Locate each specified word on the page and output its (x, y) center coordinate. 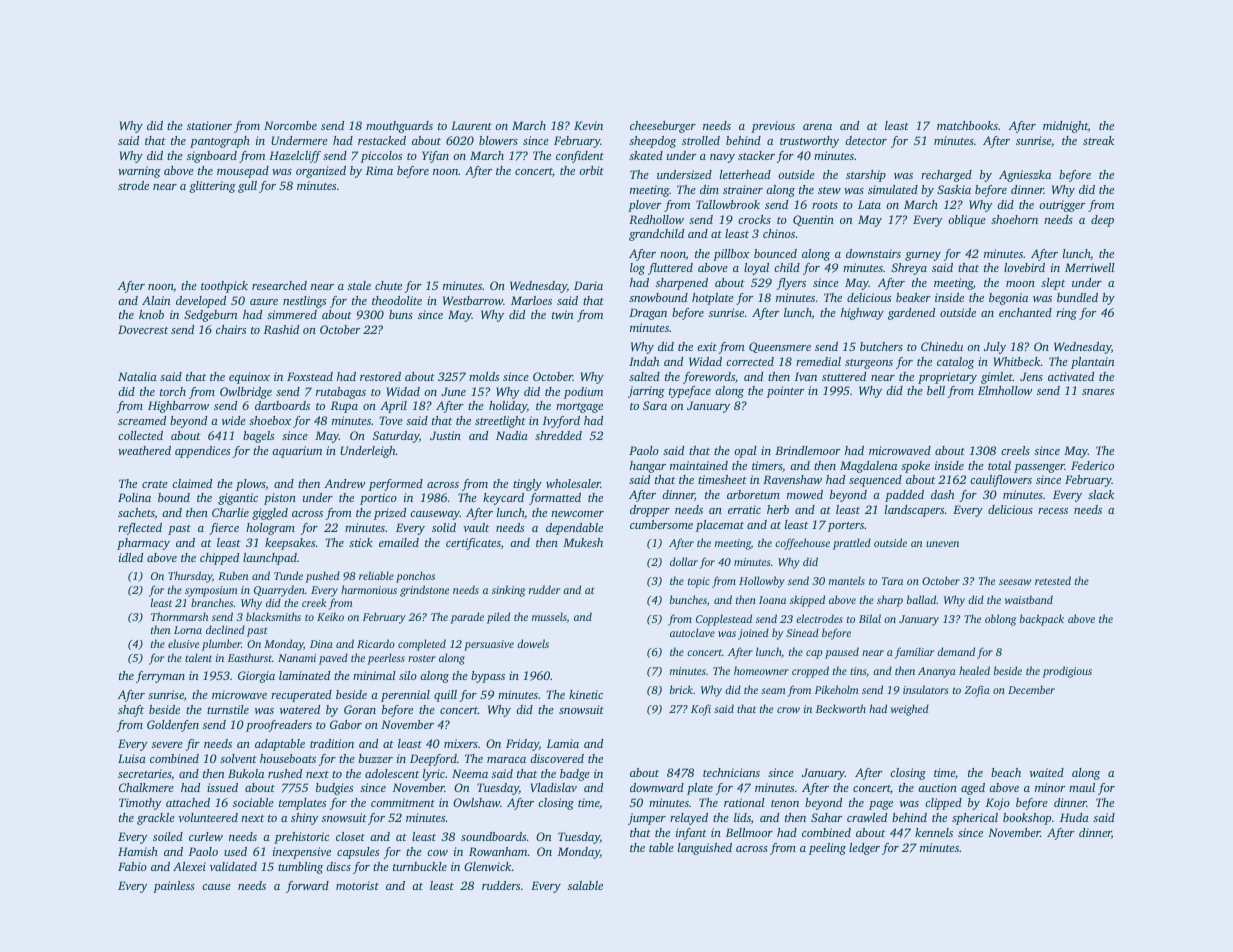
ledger (864, 849)
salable (585, 885)
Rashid (281, 329)
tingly (527, 485)
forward (307, 887)
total (999, 465)
